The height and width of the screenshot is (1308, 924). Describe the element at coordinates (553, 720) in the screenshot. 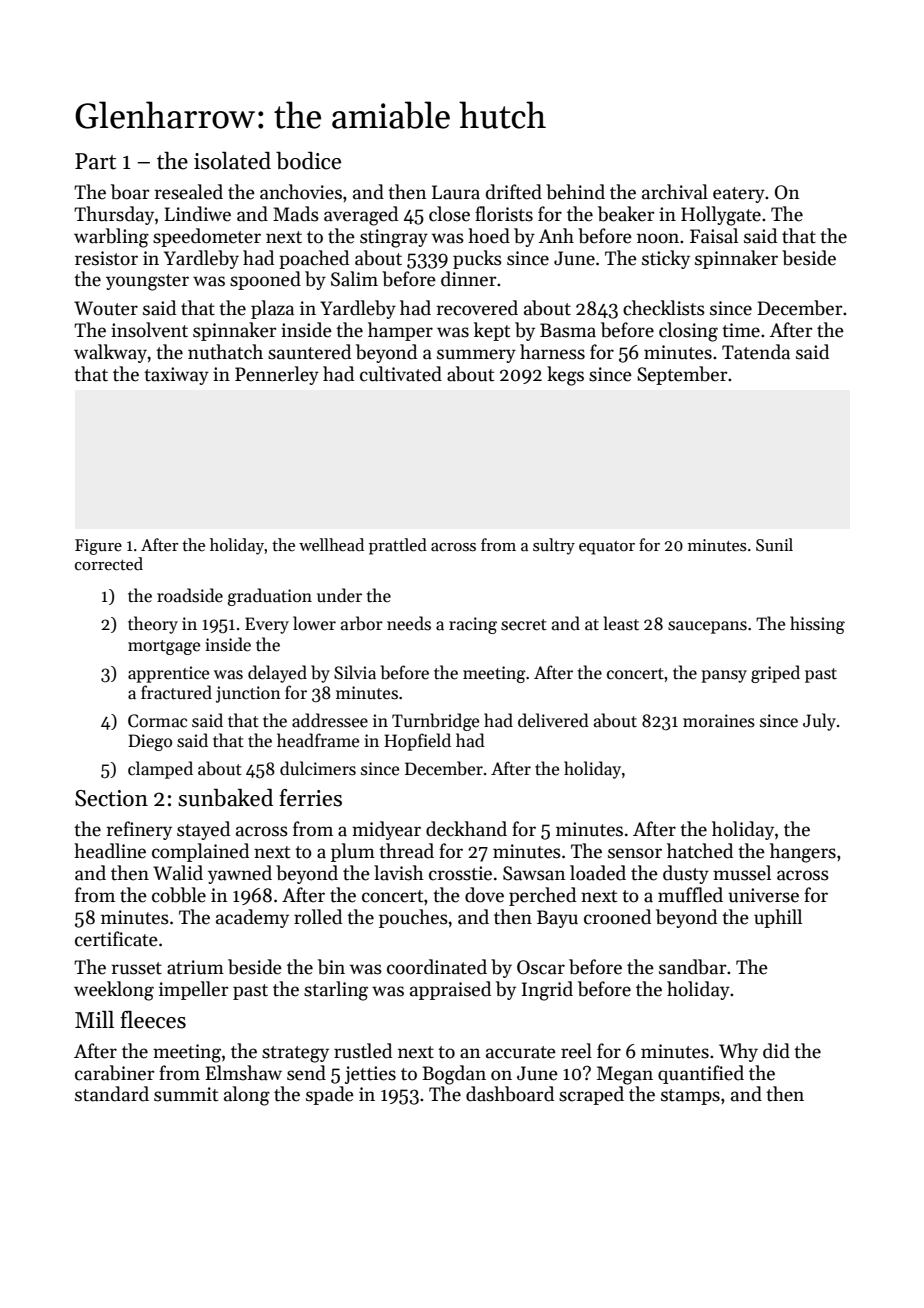

I see `delivered` at that location.
